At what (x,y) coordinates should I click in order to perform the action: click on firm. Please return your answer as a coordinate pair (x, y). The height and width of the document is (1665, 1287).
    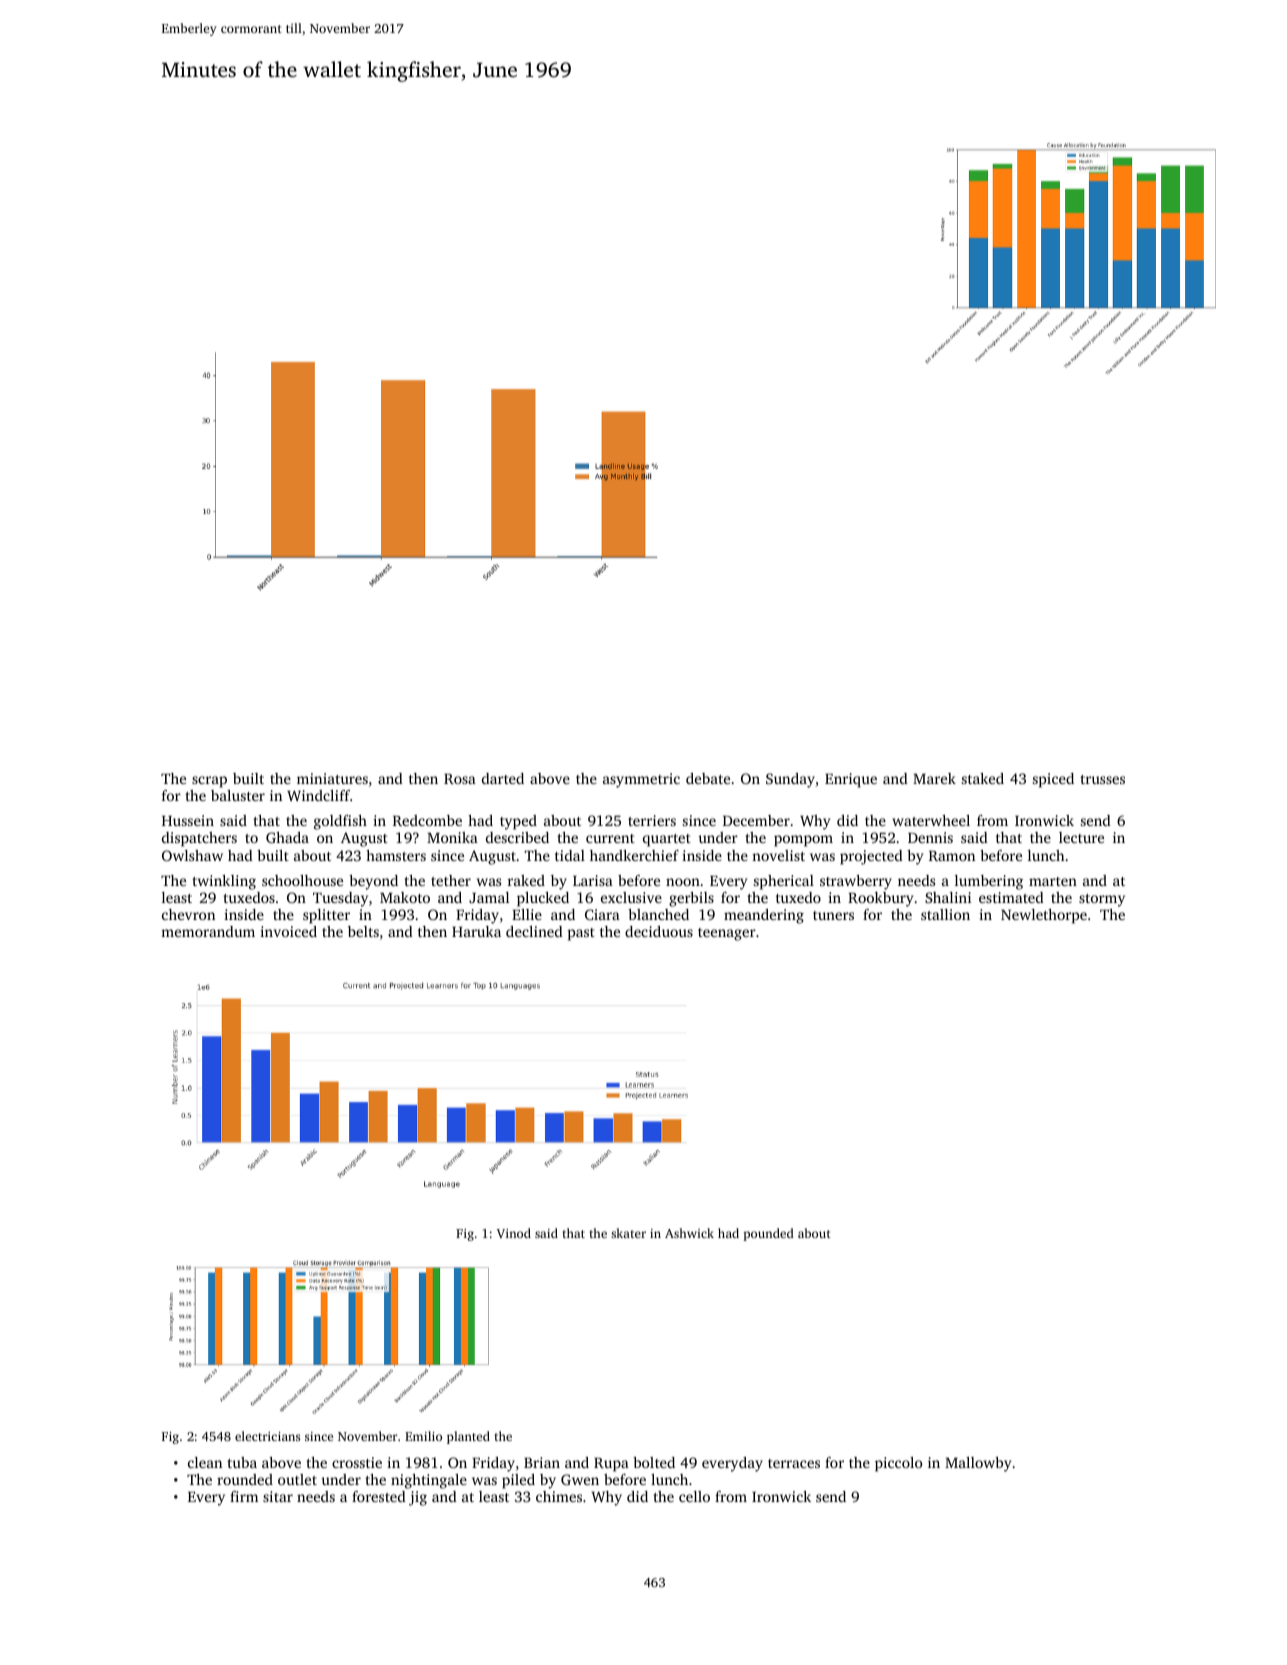
    Looking at the image, I should click on (244, 1496).
